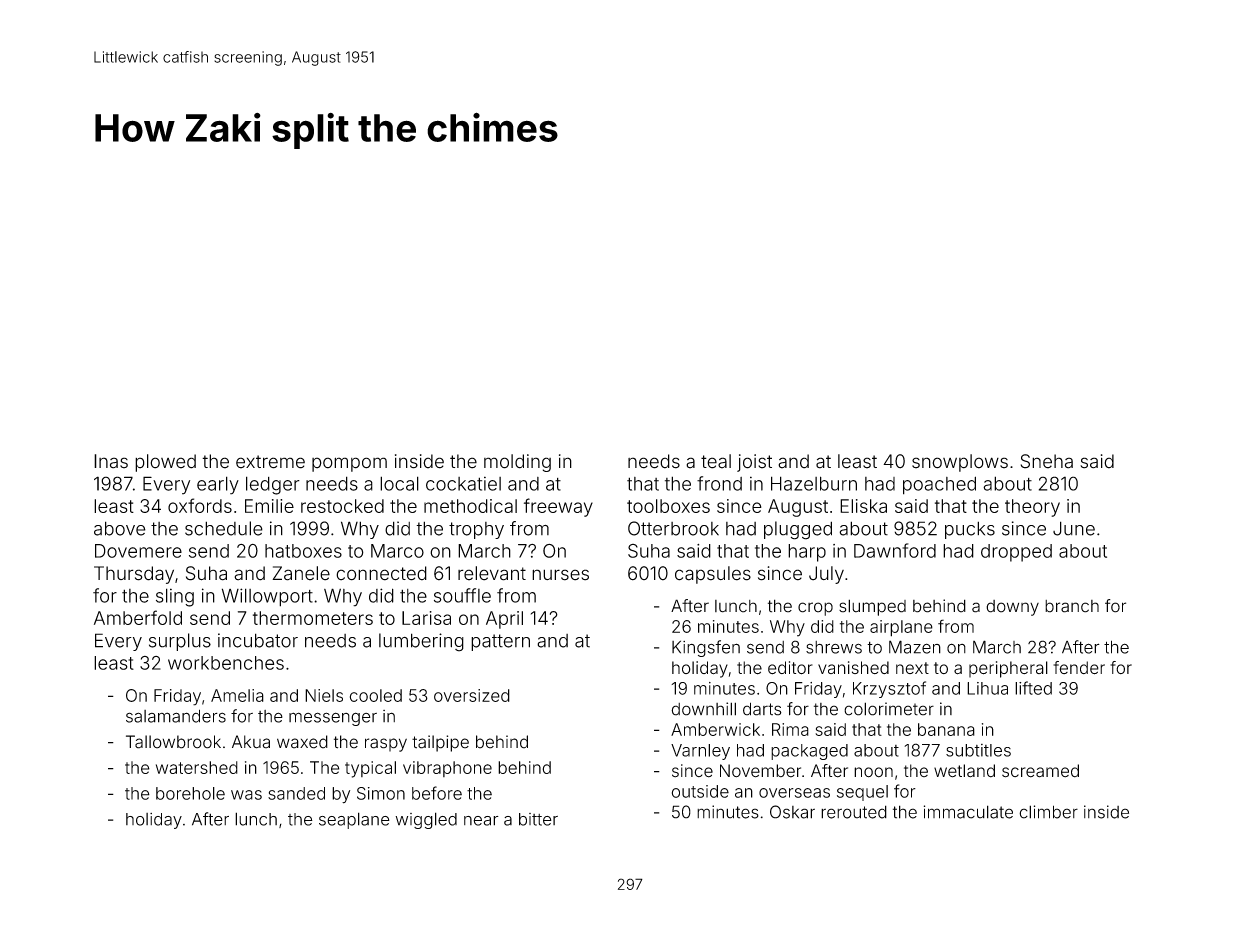 The image size is (1233, 952). I want to click on dropped, so click(1016, 553).
